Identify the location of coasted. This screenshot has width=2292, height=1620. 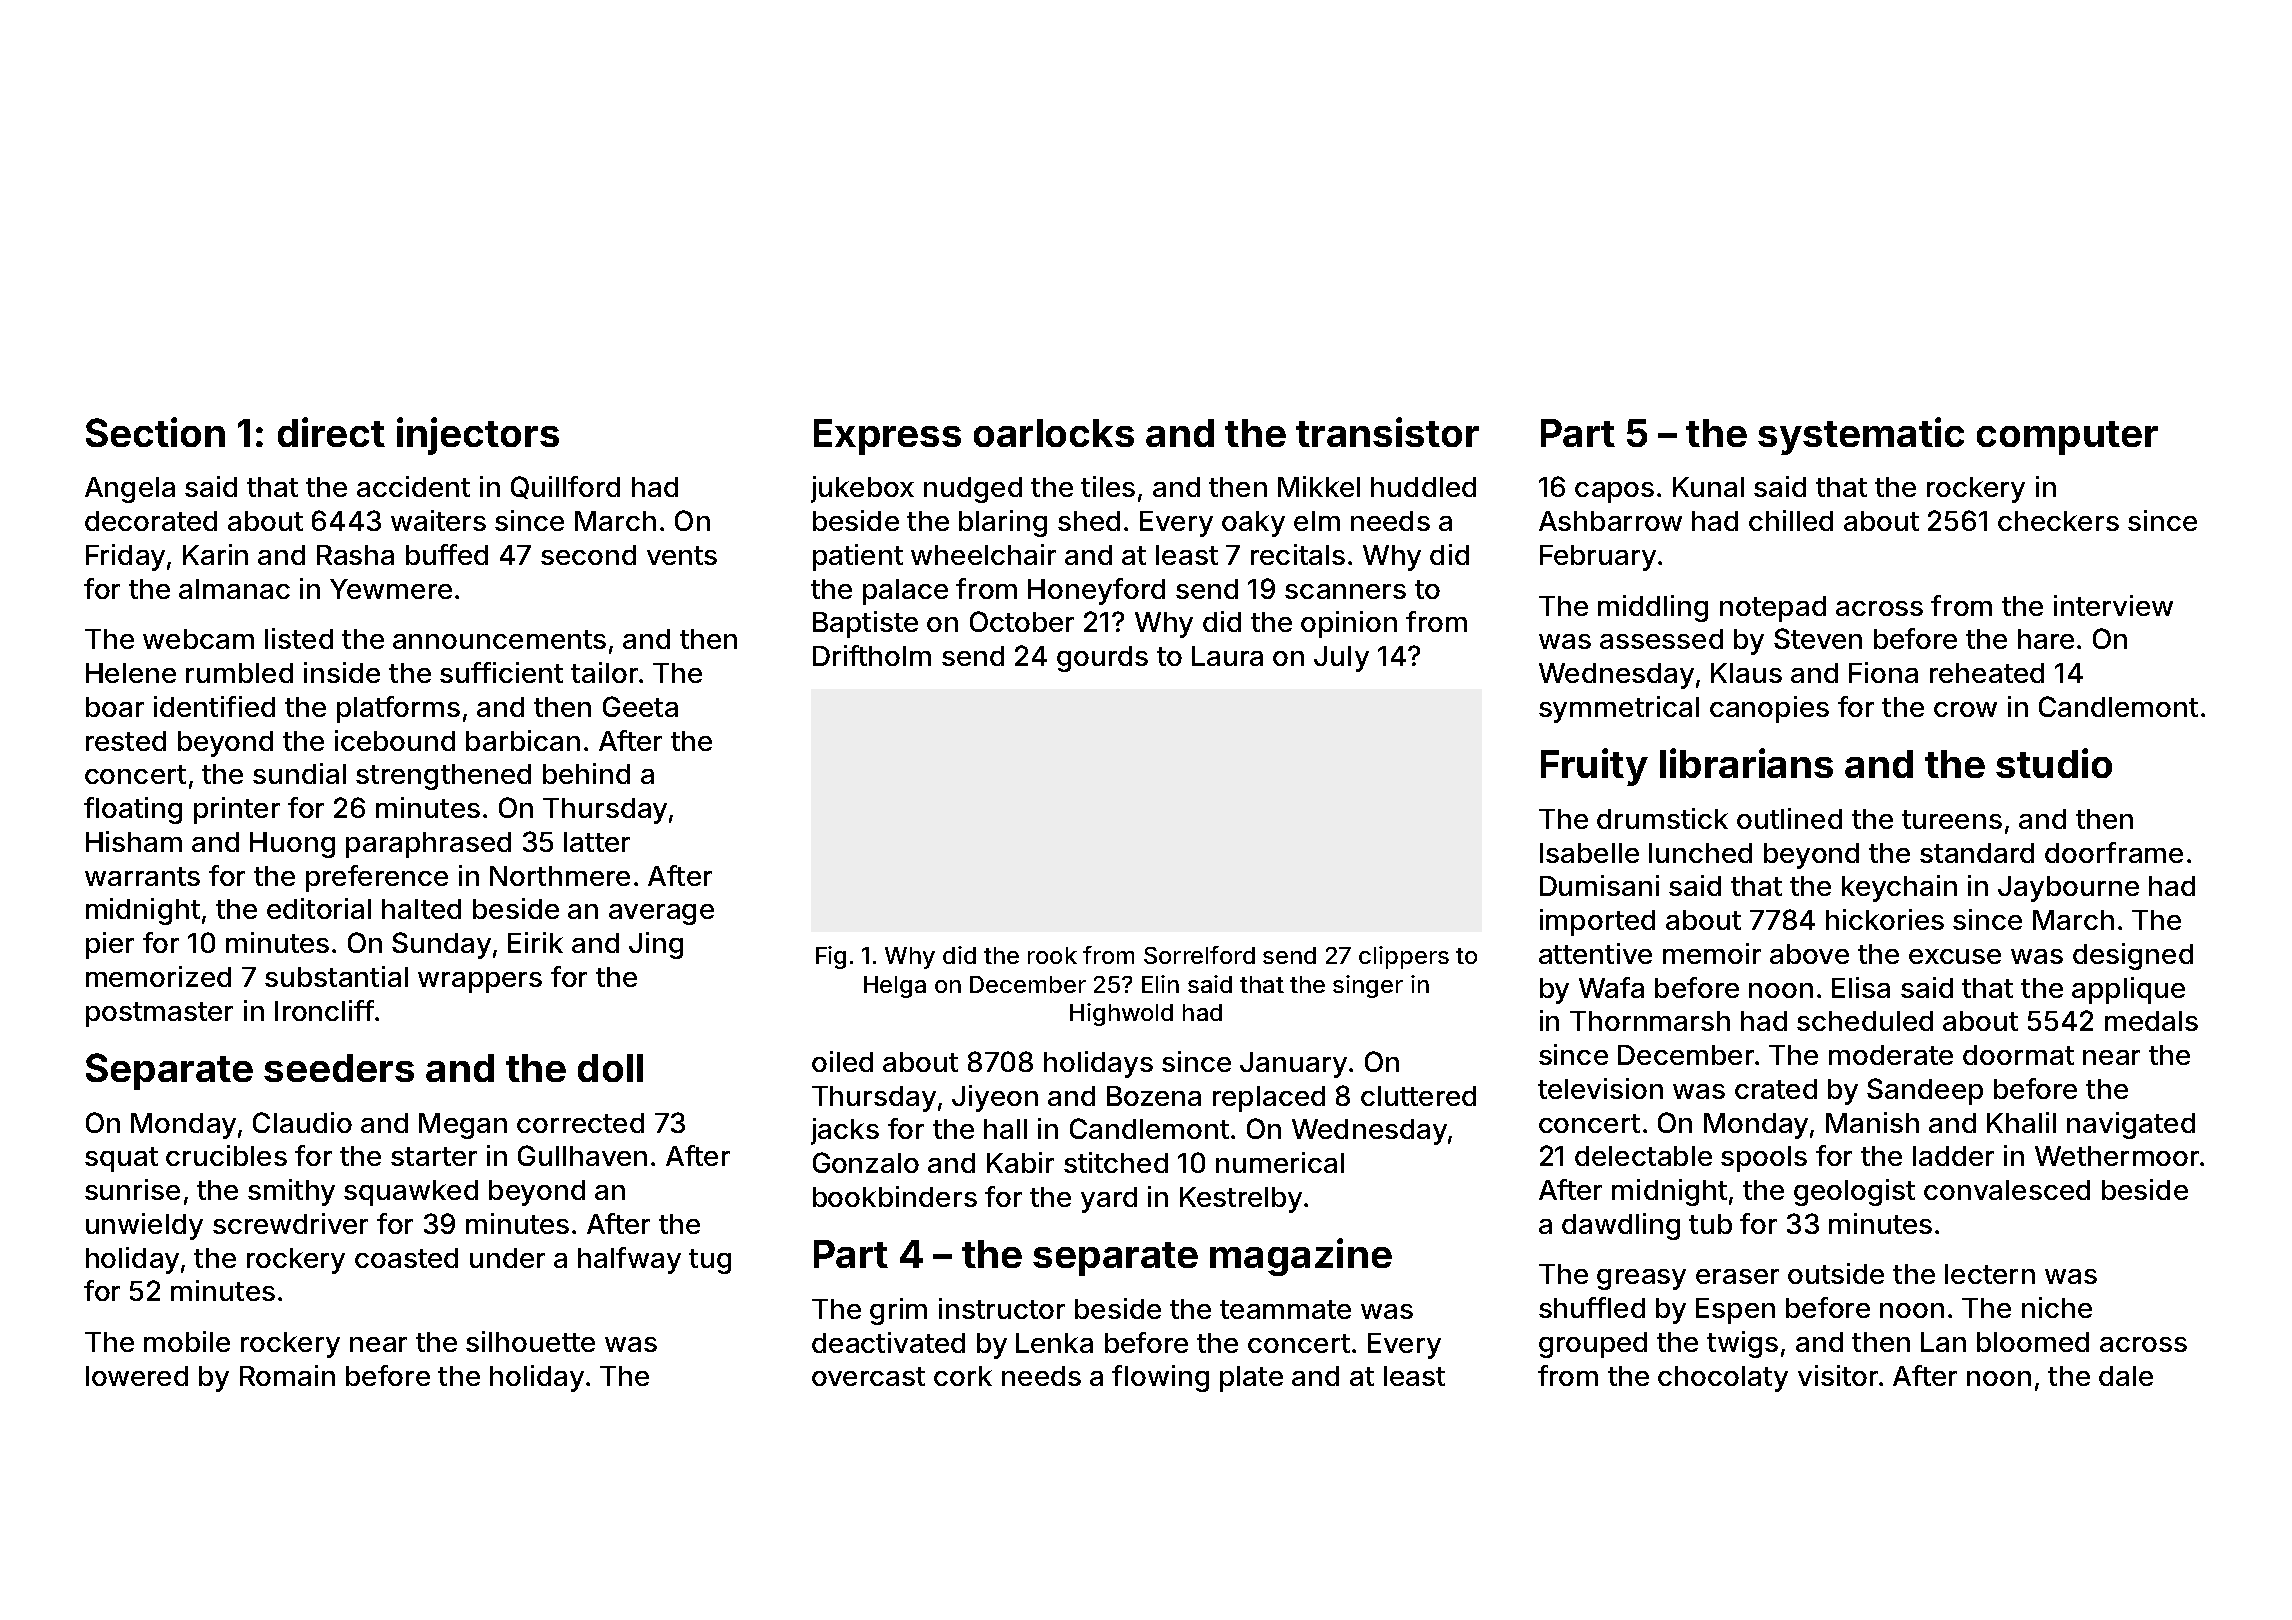
(406, 1258).
